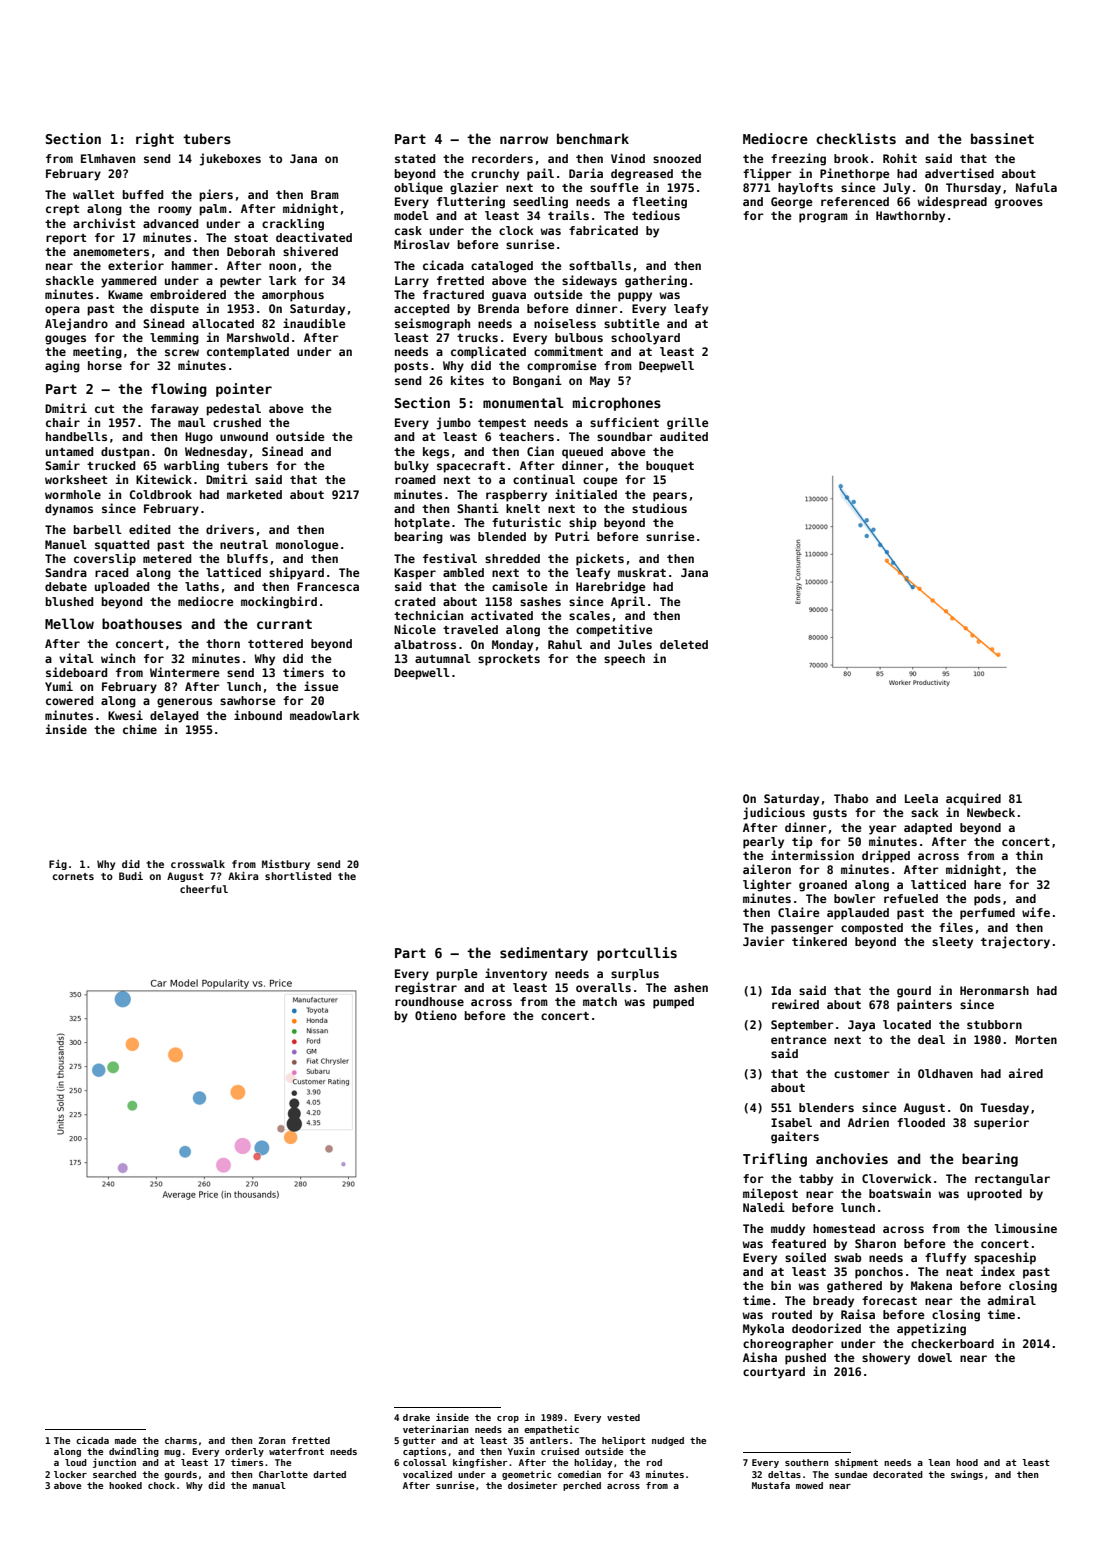  I want to click on drake, so click(416, 1417).
